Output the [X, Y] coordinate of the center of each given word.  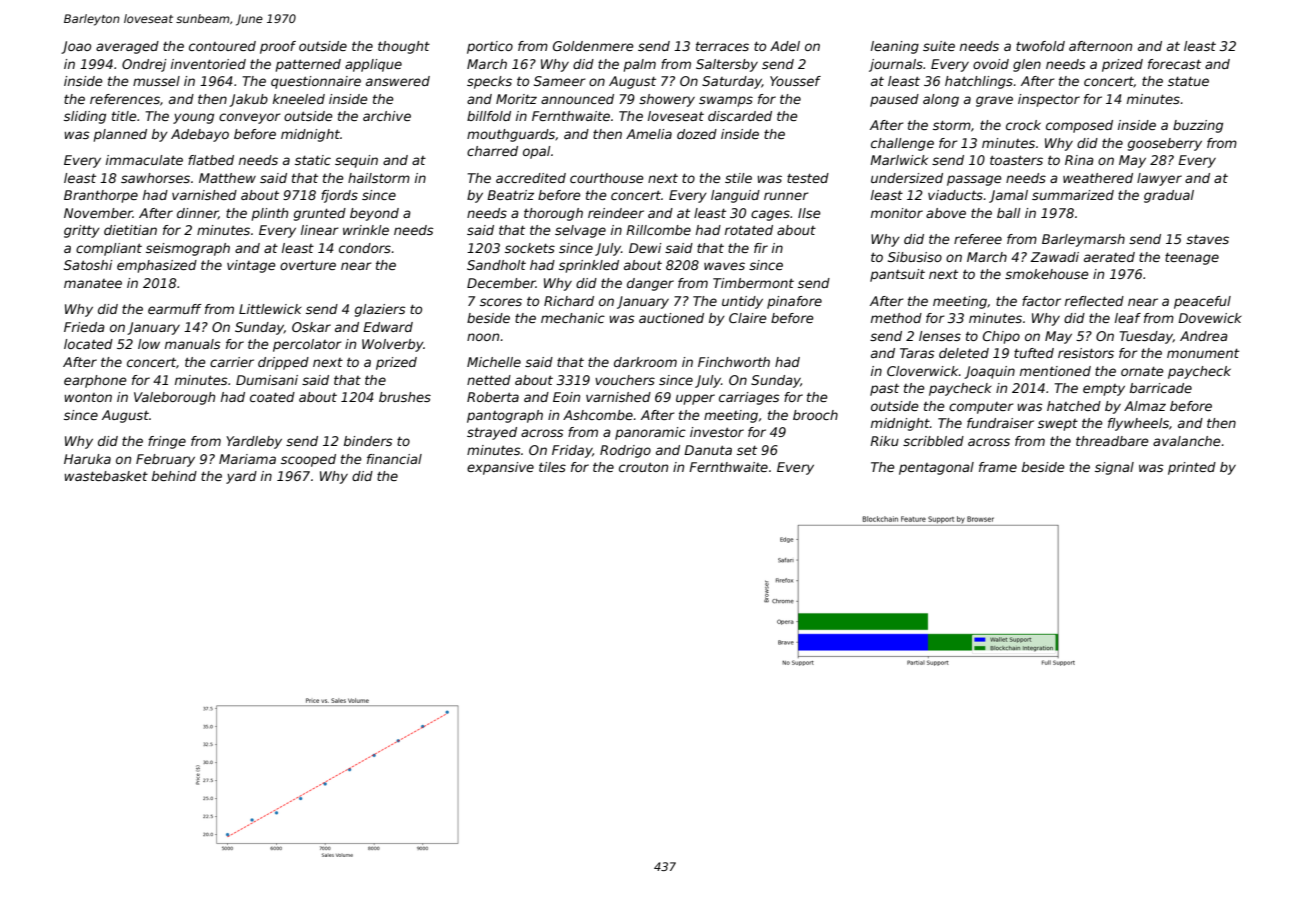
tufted [1034, 353]
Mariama [247, 459]
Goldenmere [593, 46]
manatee [93, 283]
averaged [127, 47]
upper [695, 399]
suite [939, 46]
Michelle [494, 362]
